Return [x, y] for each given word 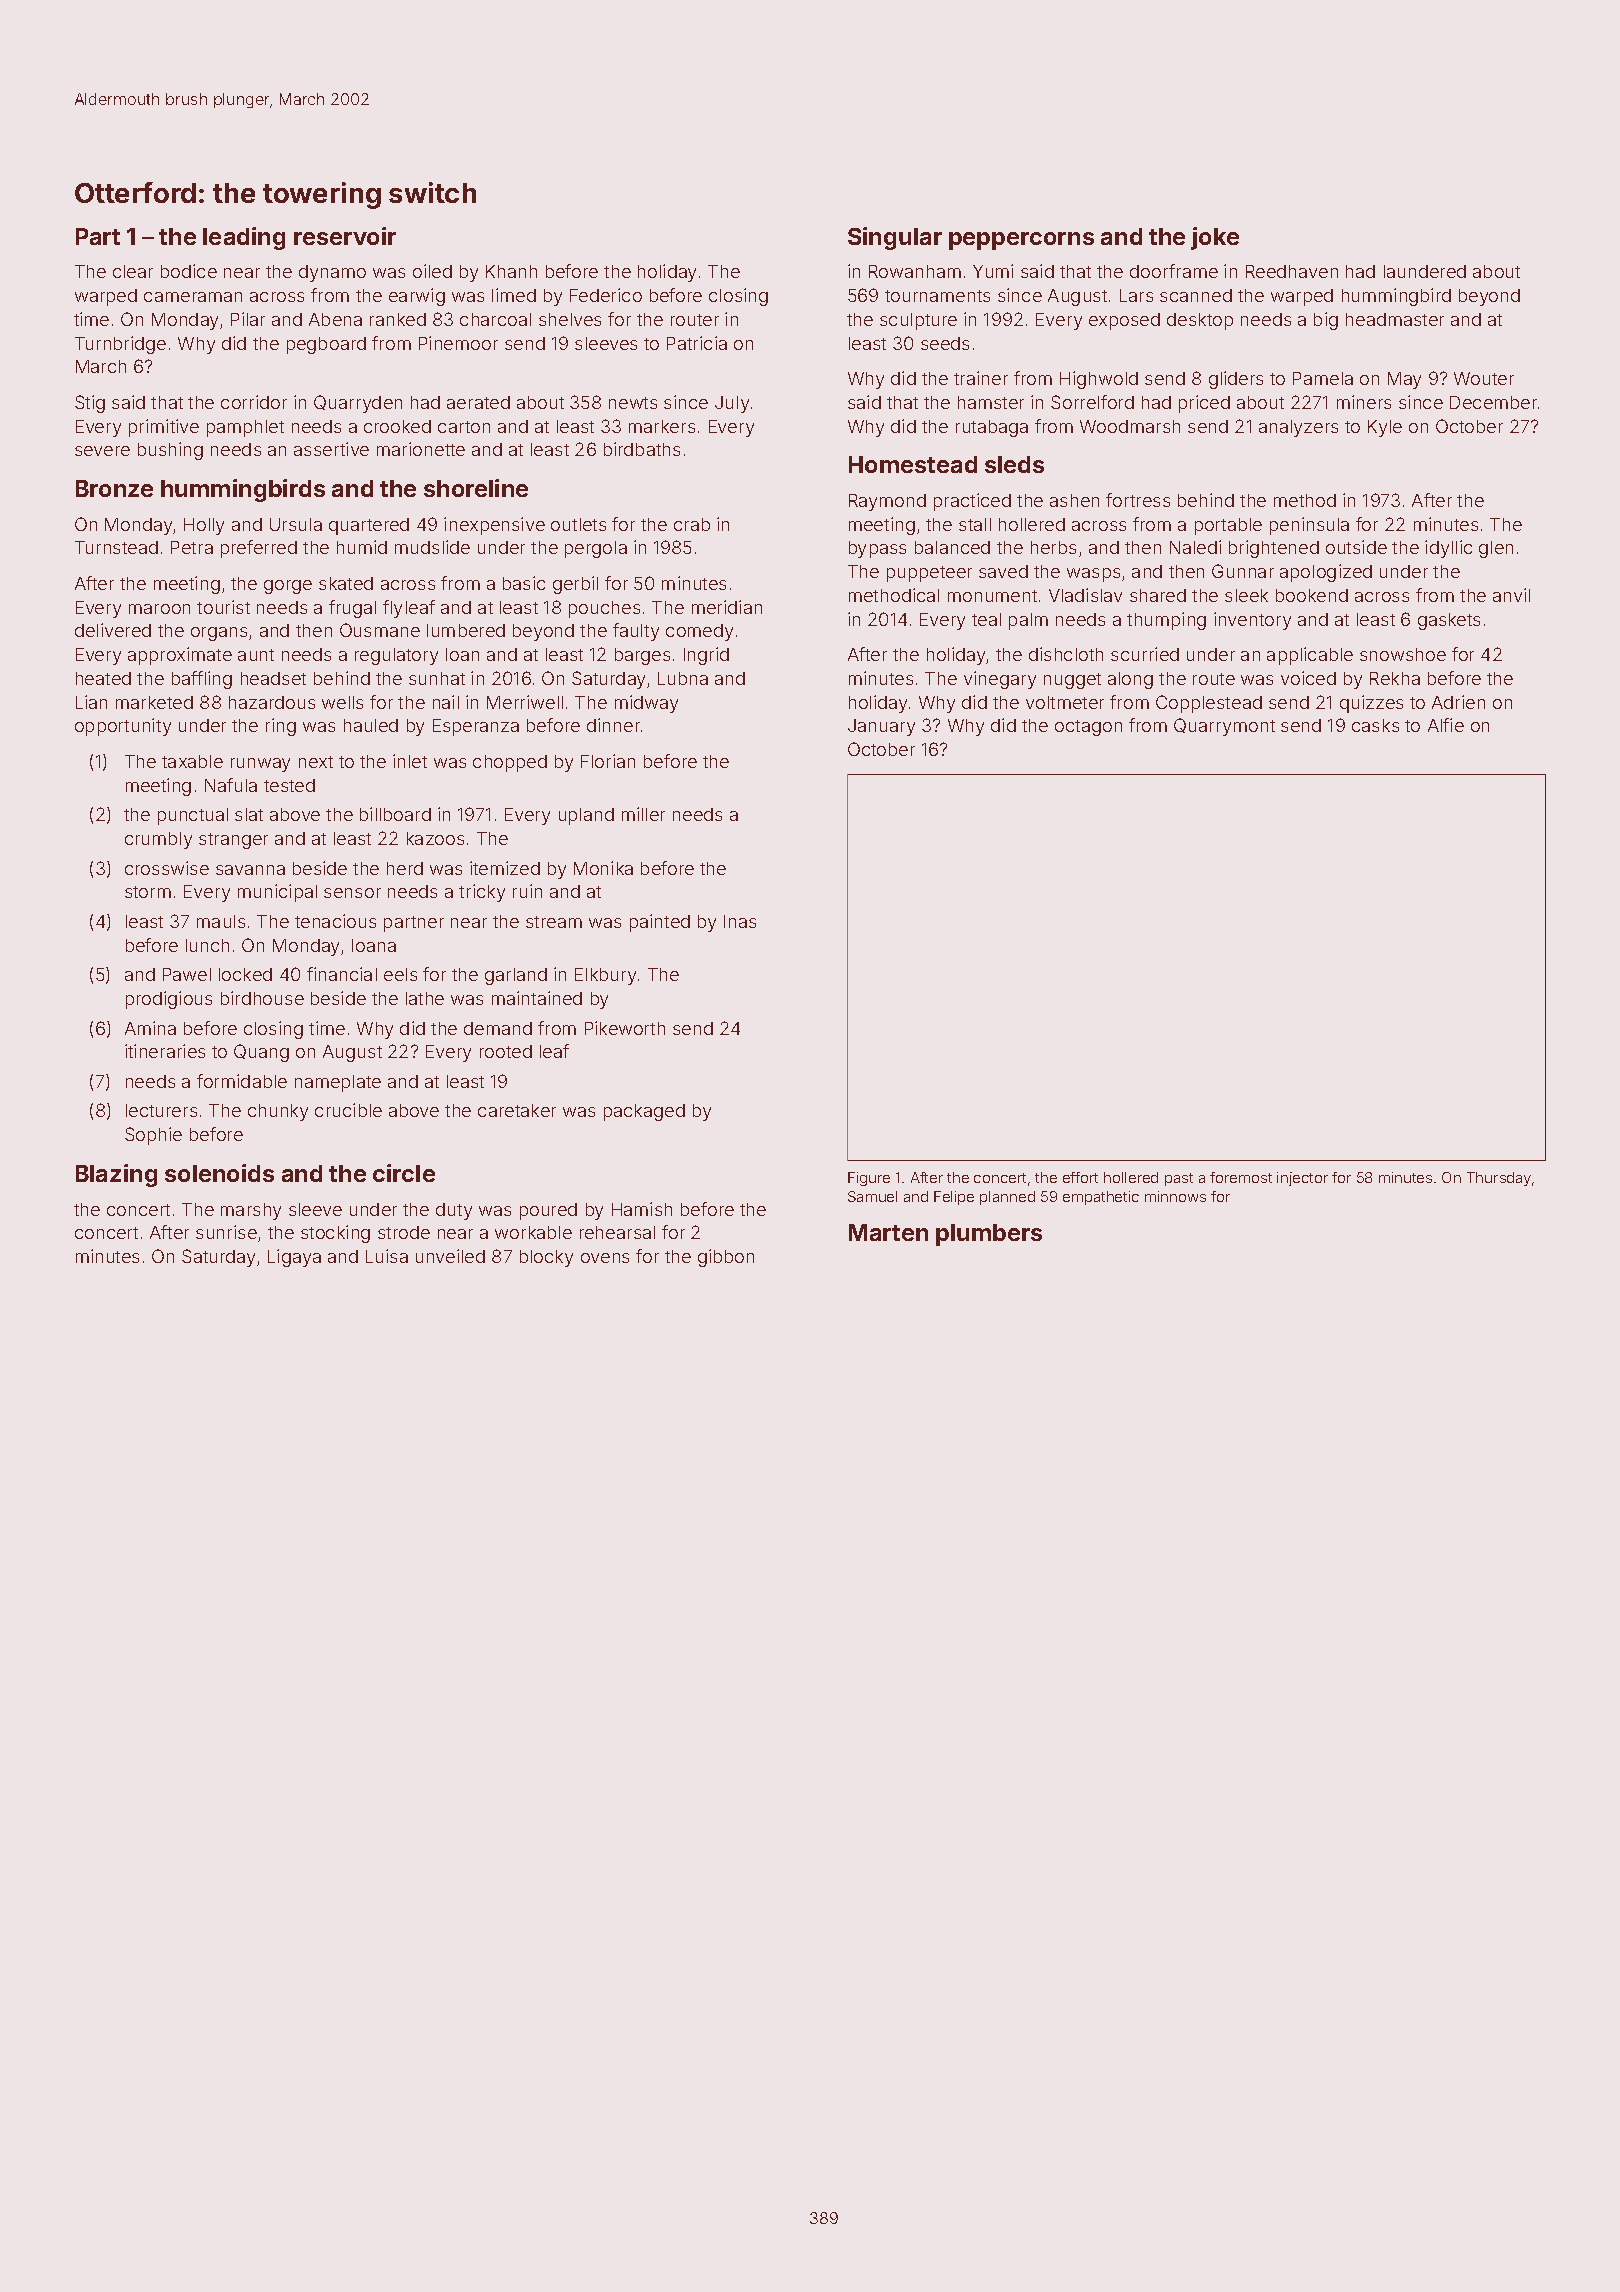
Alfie [1446, 725]
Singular [895, 238]
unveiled [450, 1256]
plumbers [989, 1235]
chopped [510, 763]
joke [1215, 238]
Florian [608, 761]
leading [244, 238]
